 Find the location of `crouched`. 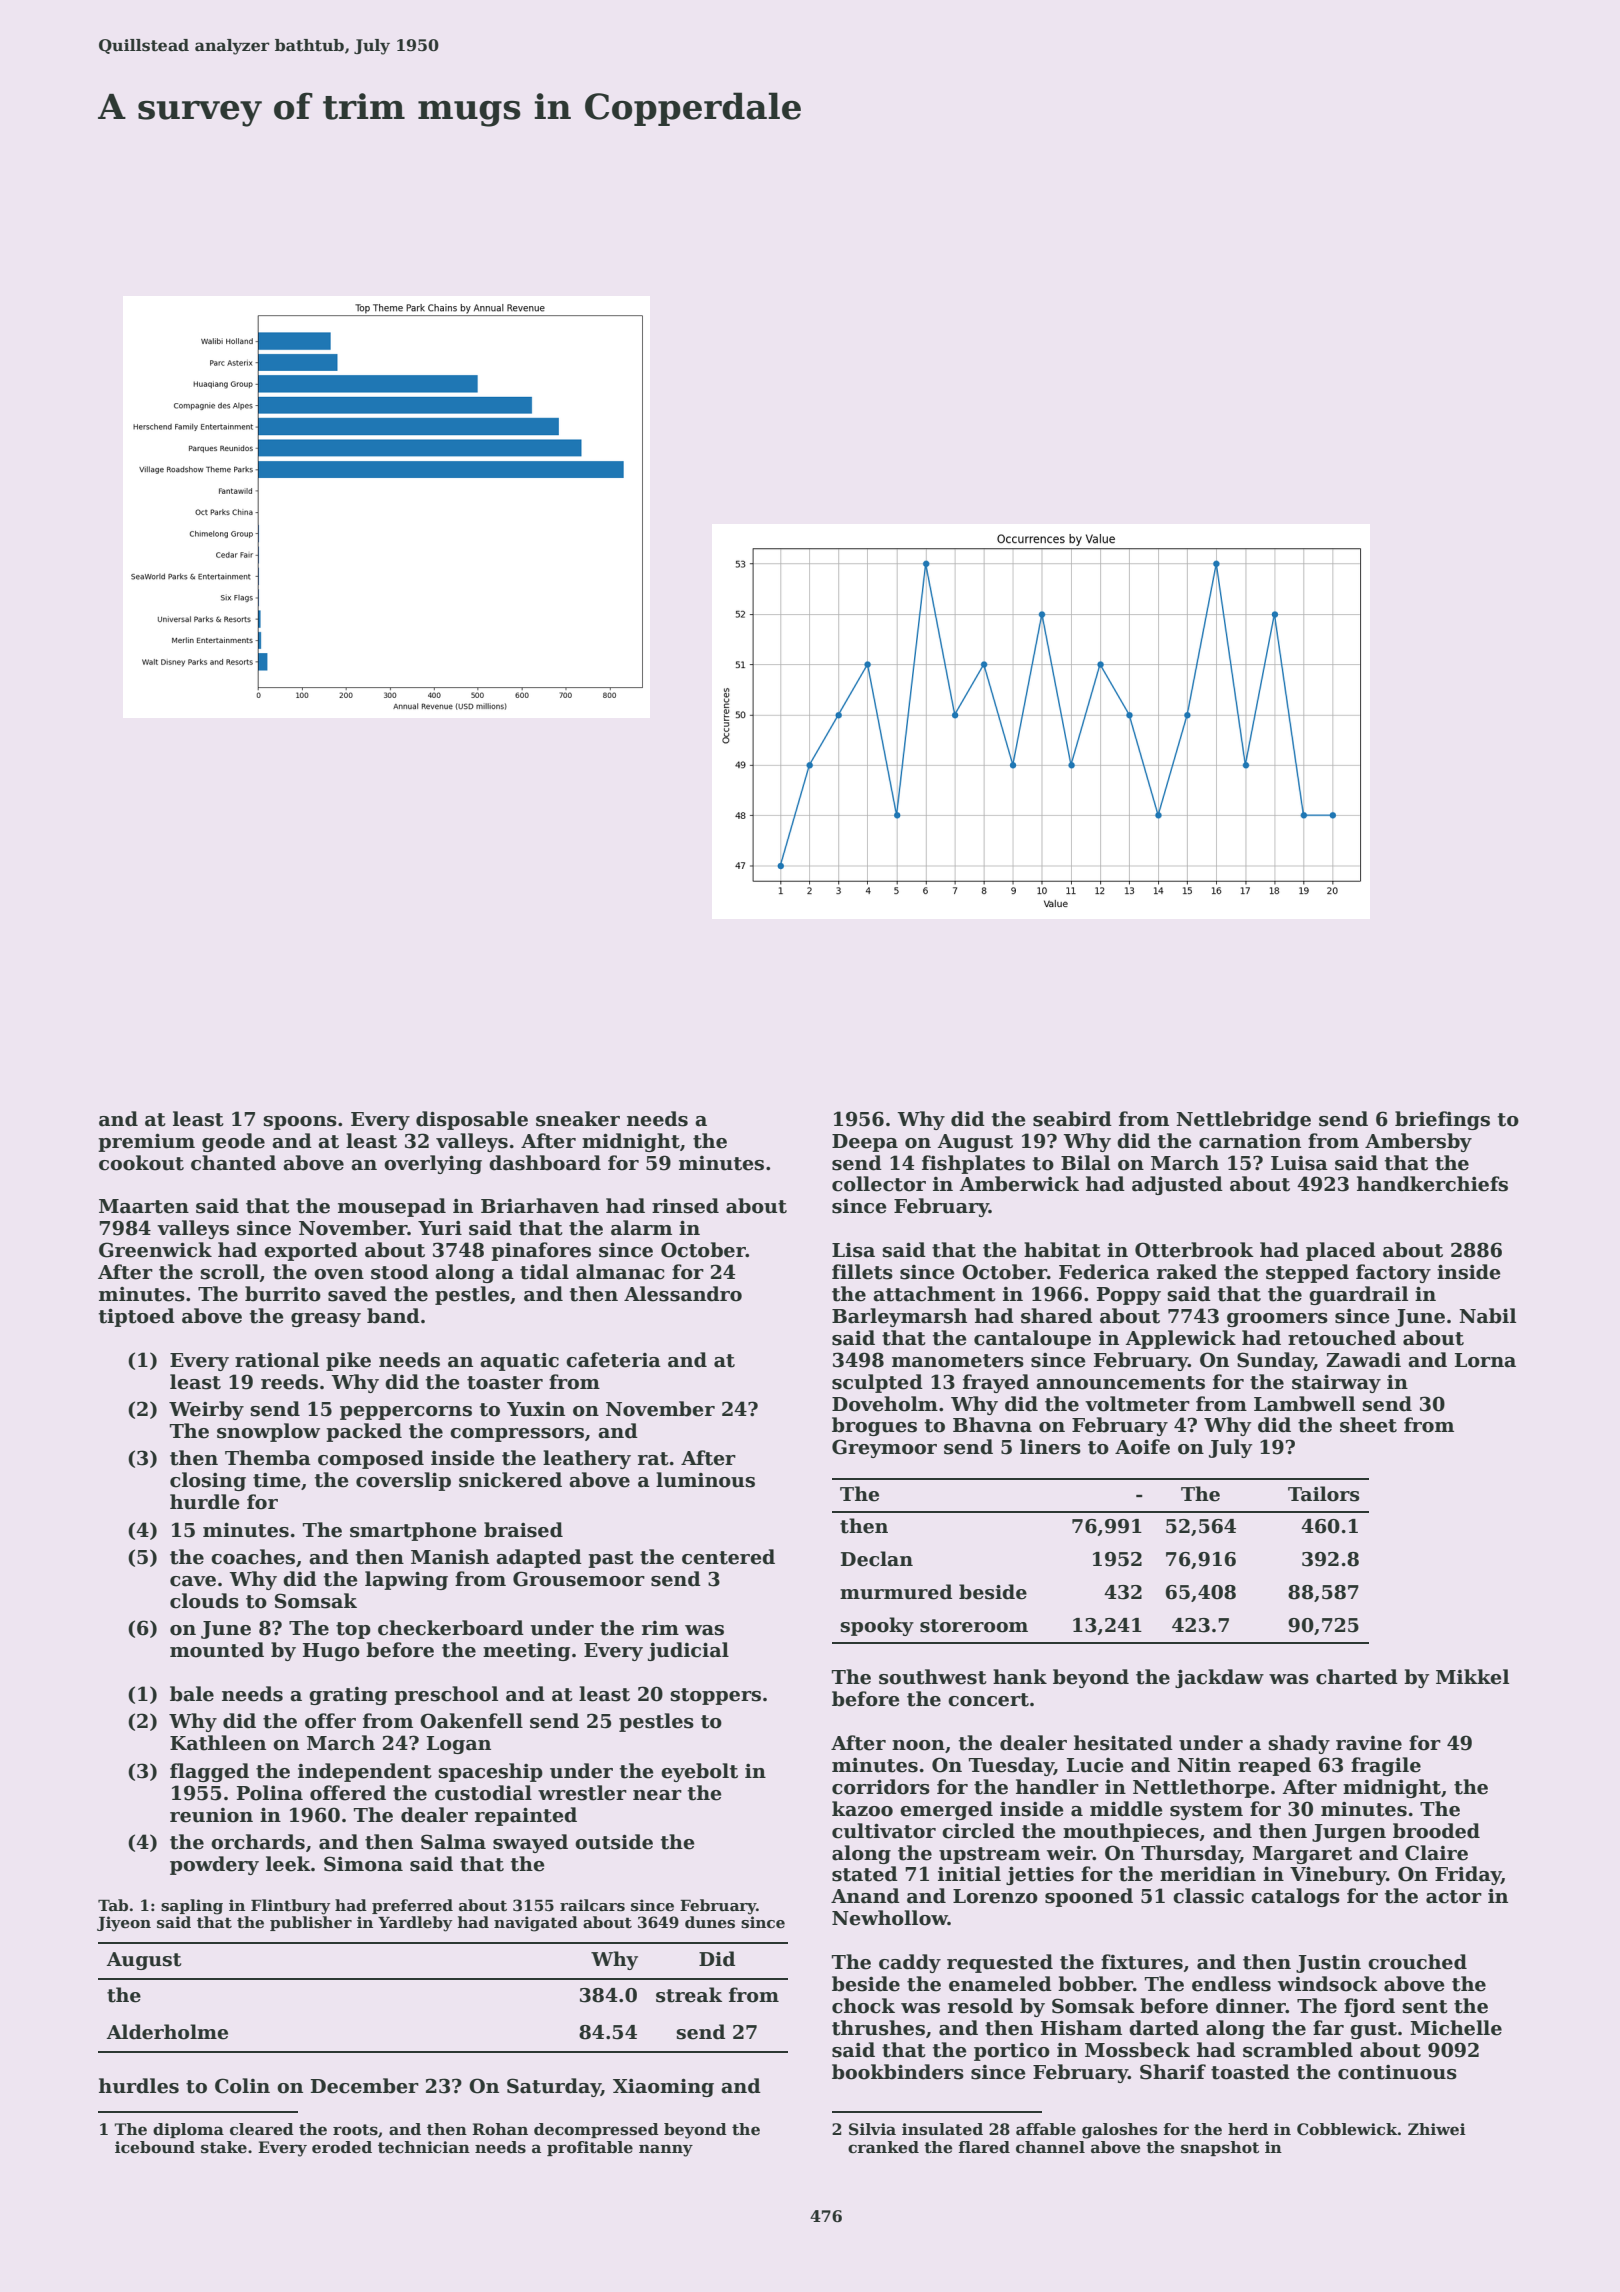

crouched is located at coordinates (1417, 1962).
